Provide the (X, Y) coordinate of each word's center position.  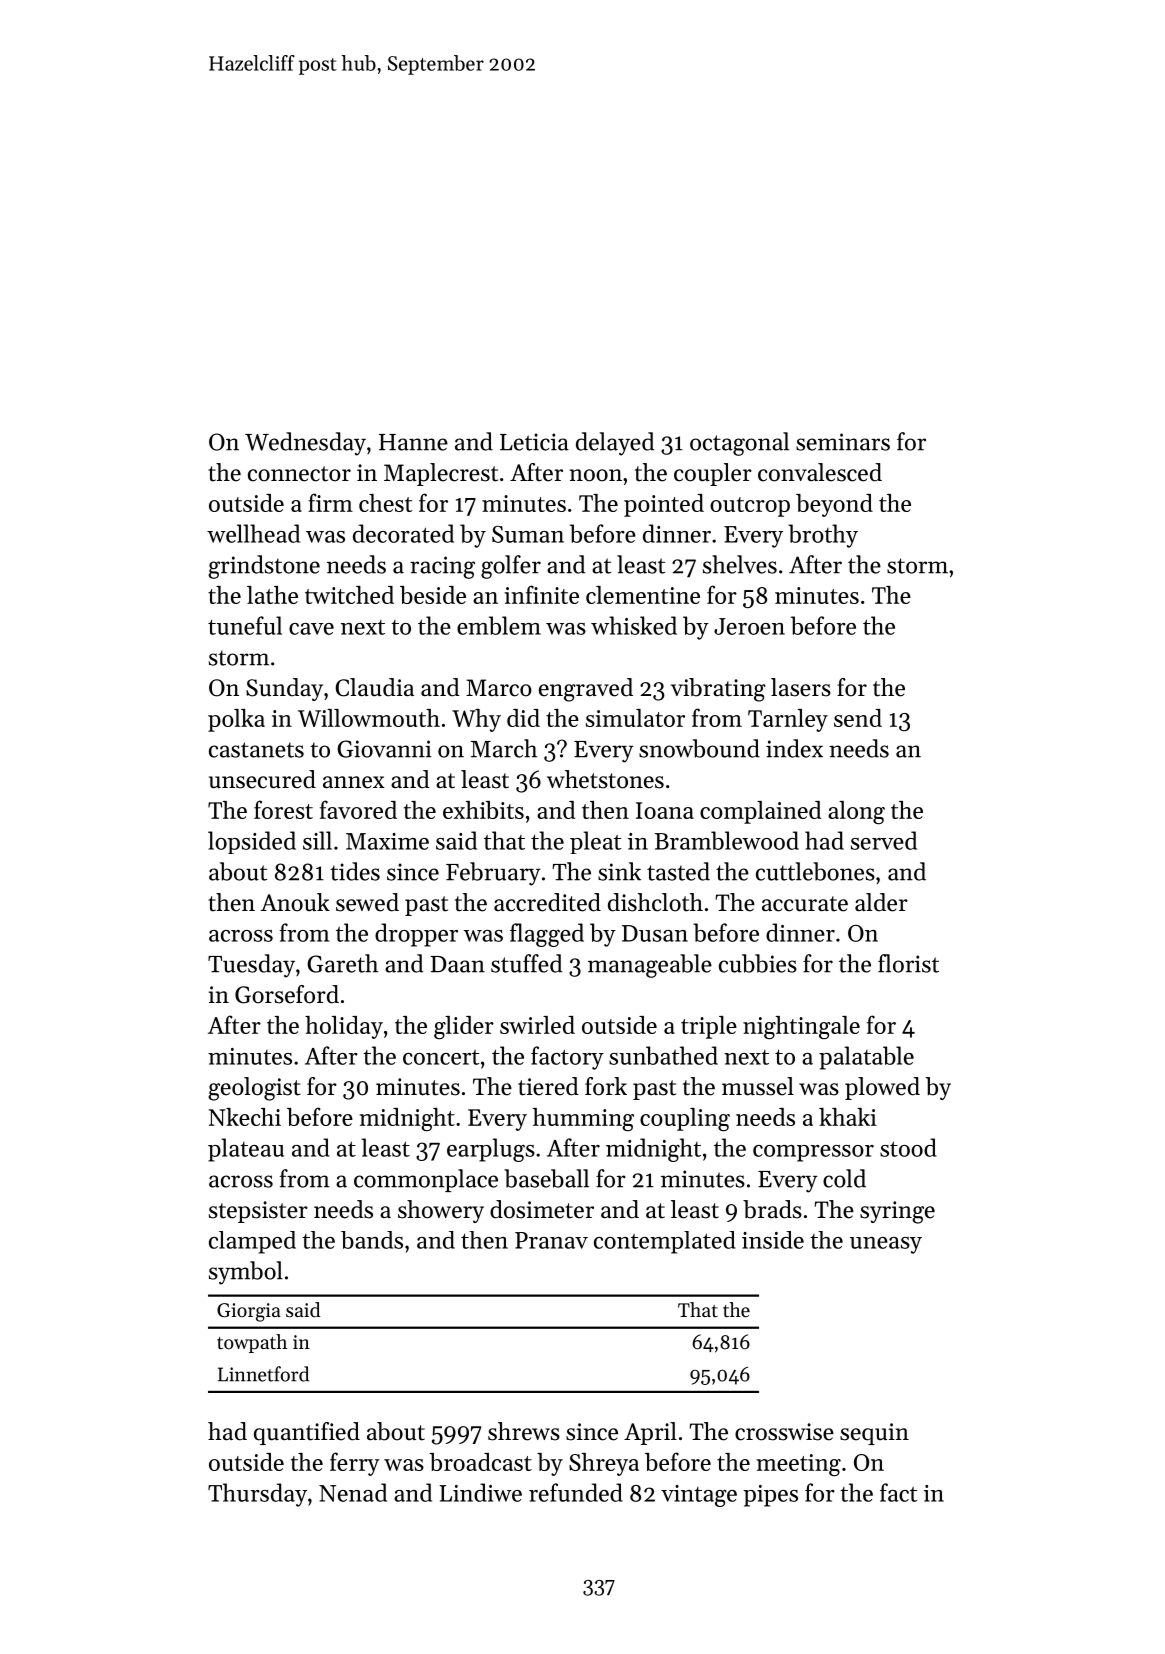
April (650, 1433)
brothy (823, 536)
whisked (634, 625)
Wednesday (305, 444)
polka (236, 720)
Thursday (257, 1495)
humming (583, 1120)
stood (908, 1147)
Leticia (534, 442)
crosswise (784, 1432)
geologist (254, 1089)
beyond (834, 505)
